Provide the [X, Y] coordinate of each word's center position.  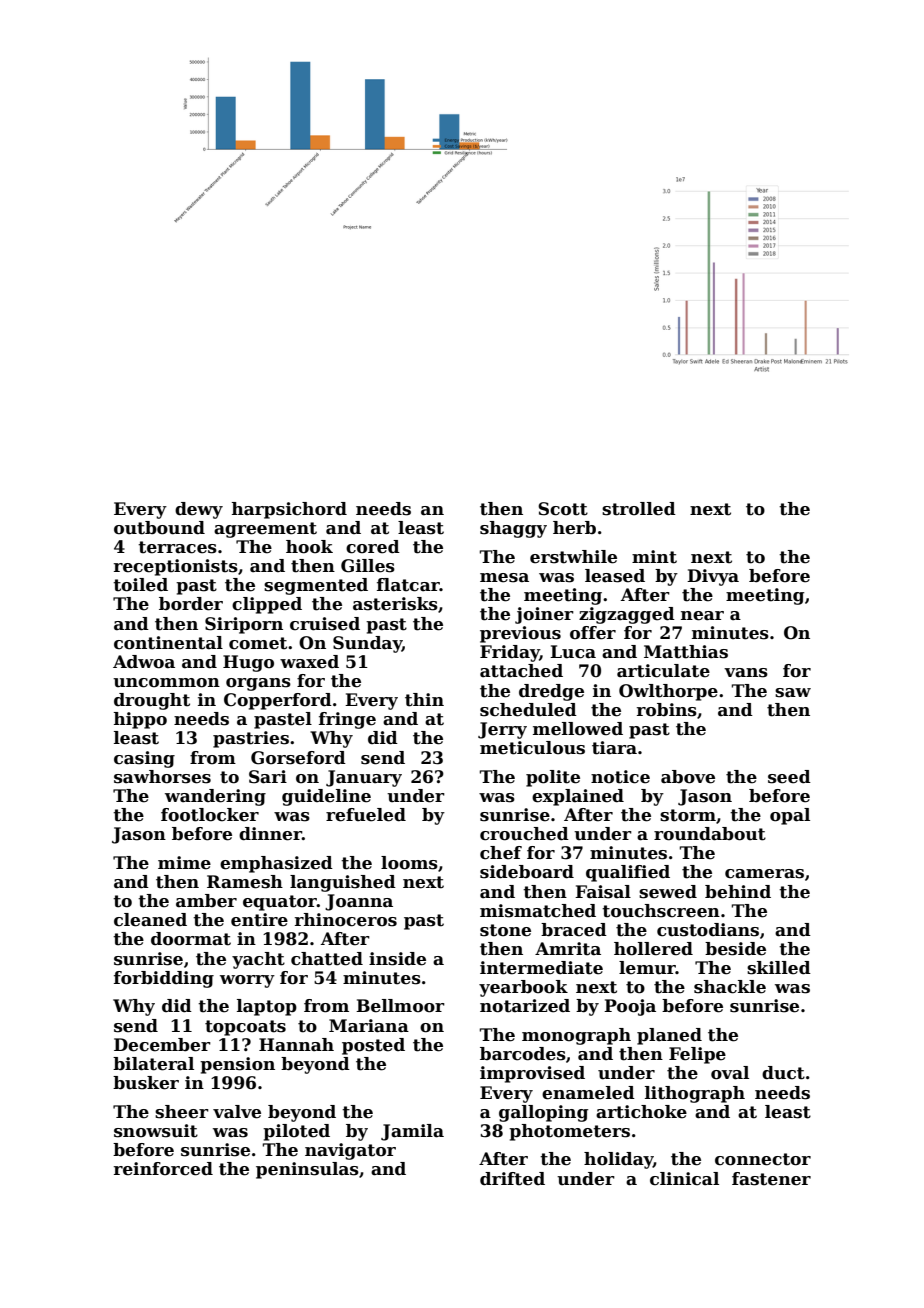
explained [578, 797]
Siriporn [244, 625]
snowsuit [156, 1131]
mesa [504, 578]
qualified [628, 873]
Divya [713, 577]
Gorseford [298, 758]
